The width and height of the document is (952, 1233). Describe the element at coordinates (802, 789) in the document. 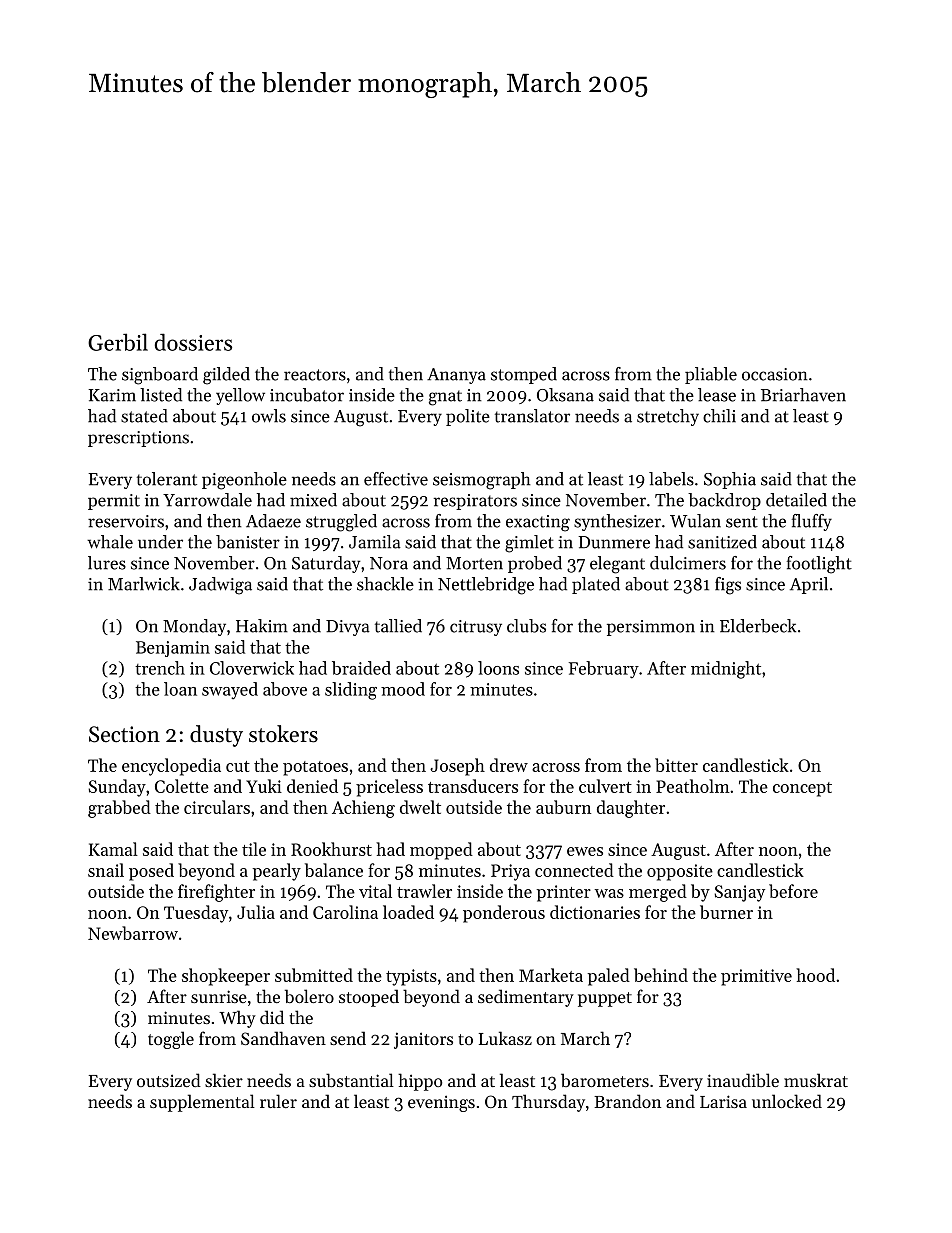

I see `concept` at that location.
